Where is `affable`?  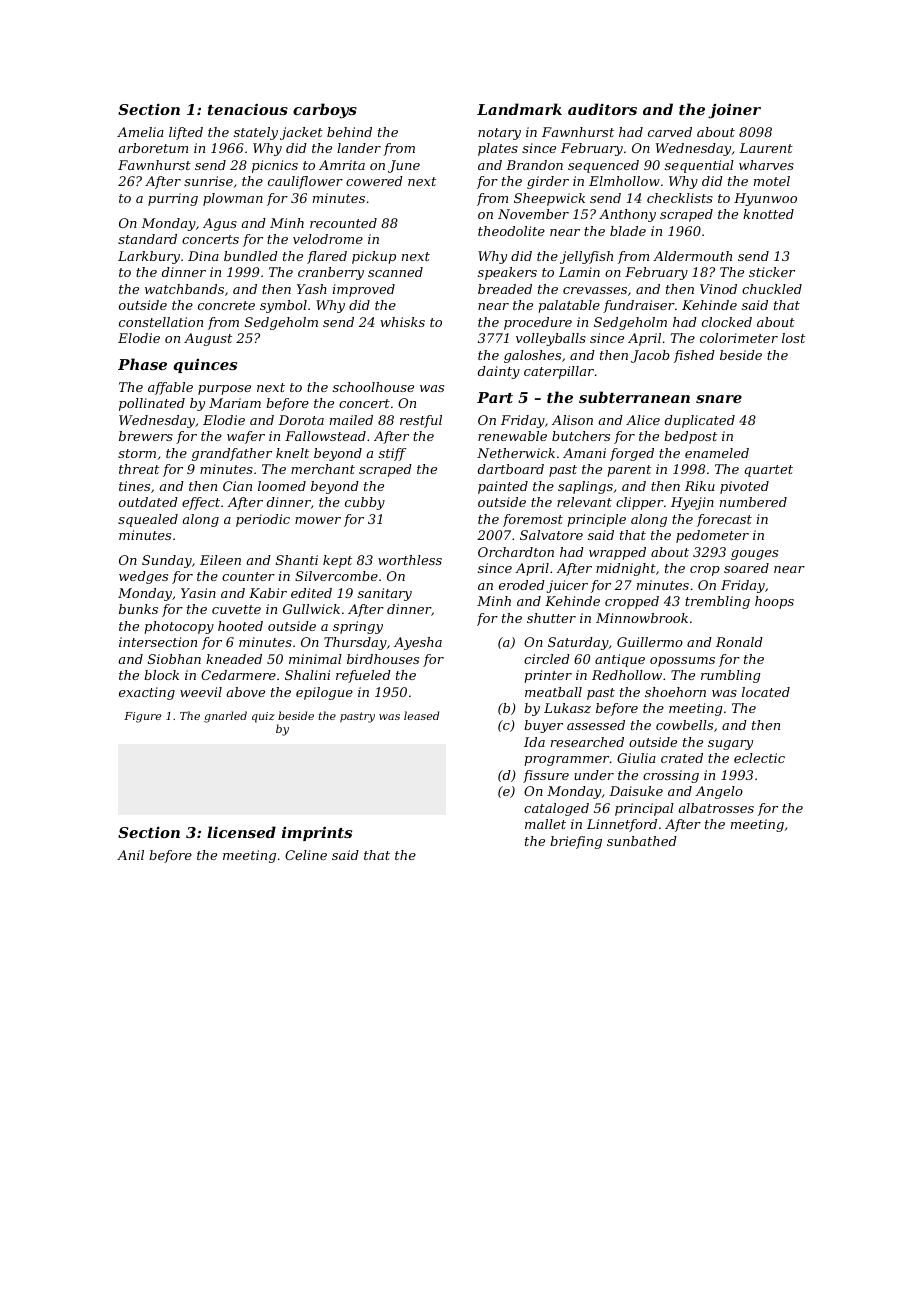
affable is located at coordinates (170, 388).
